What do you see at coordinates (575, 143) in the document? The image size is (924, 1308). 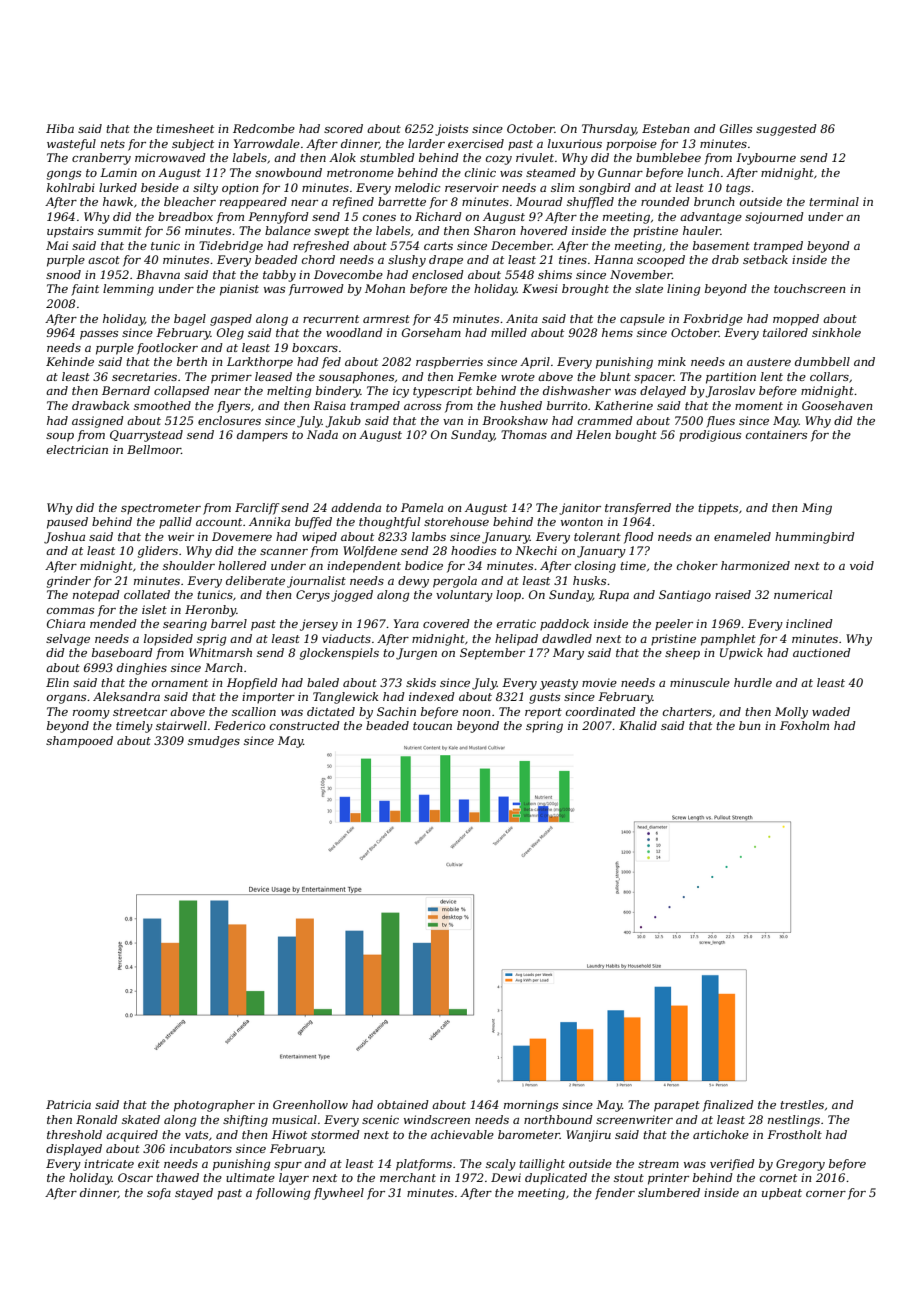 I see `luxurious` at bounding box center [575, 143].
